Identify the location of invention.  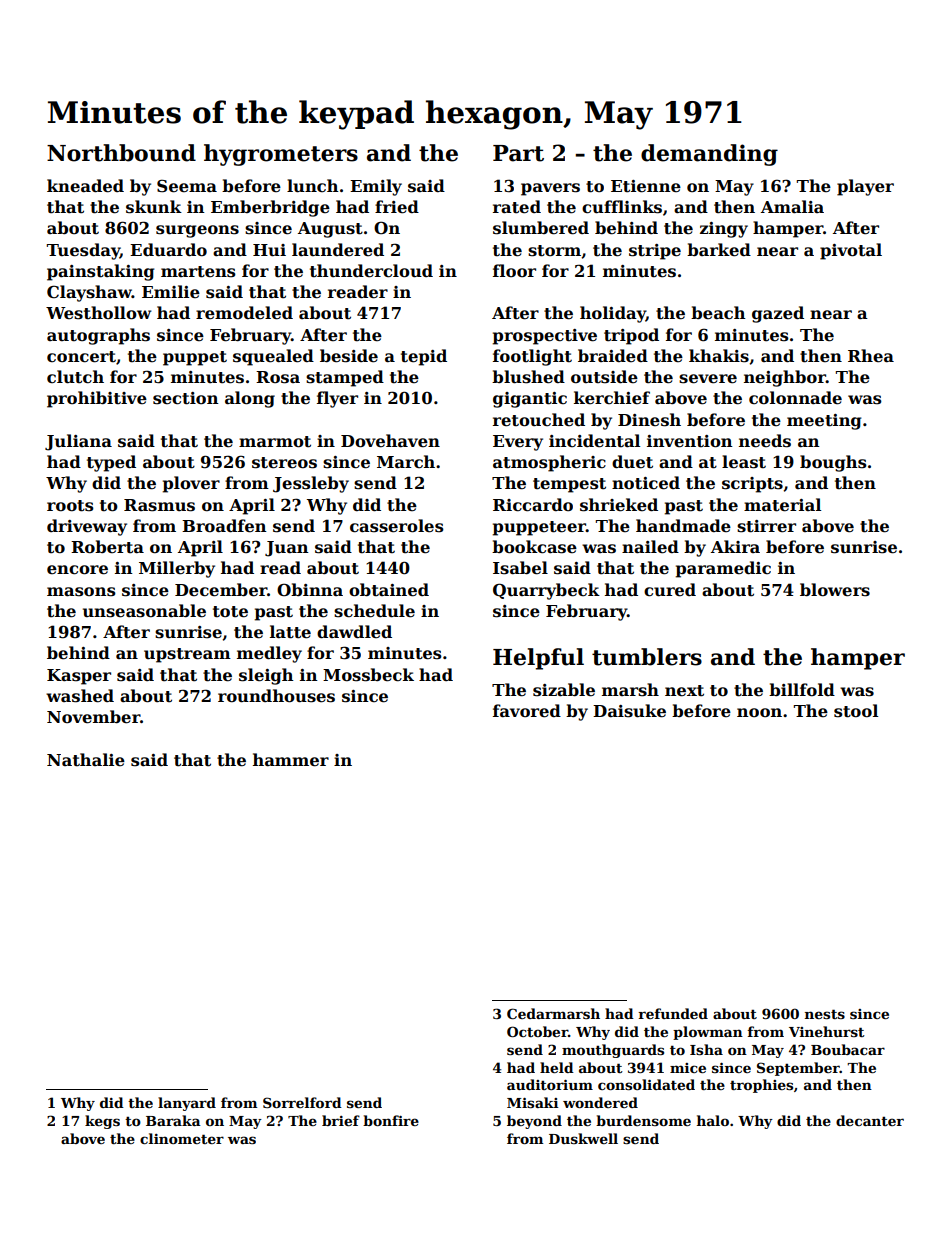
(690, 441).
